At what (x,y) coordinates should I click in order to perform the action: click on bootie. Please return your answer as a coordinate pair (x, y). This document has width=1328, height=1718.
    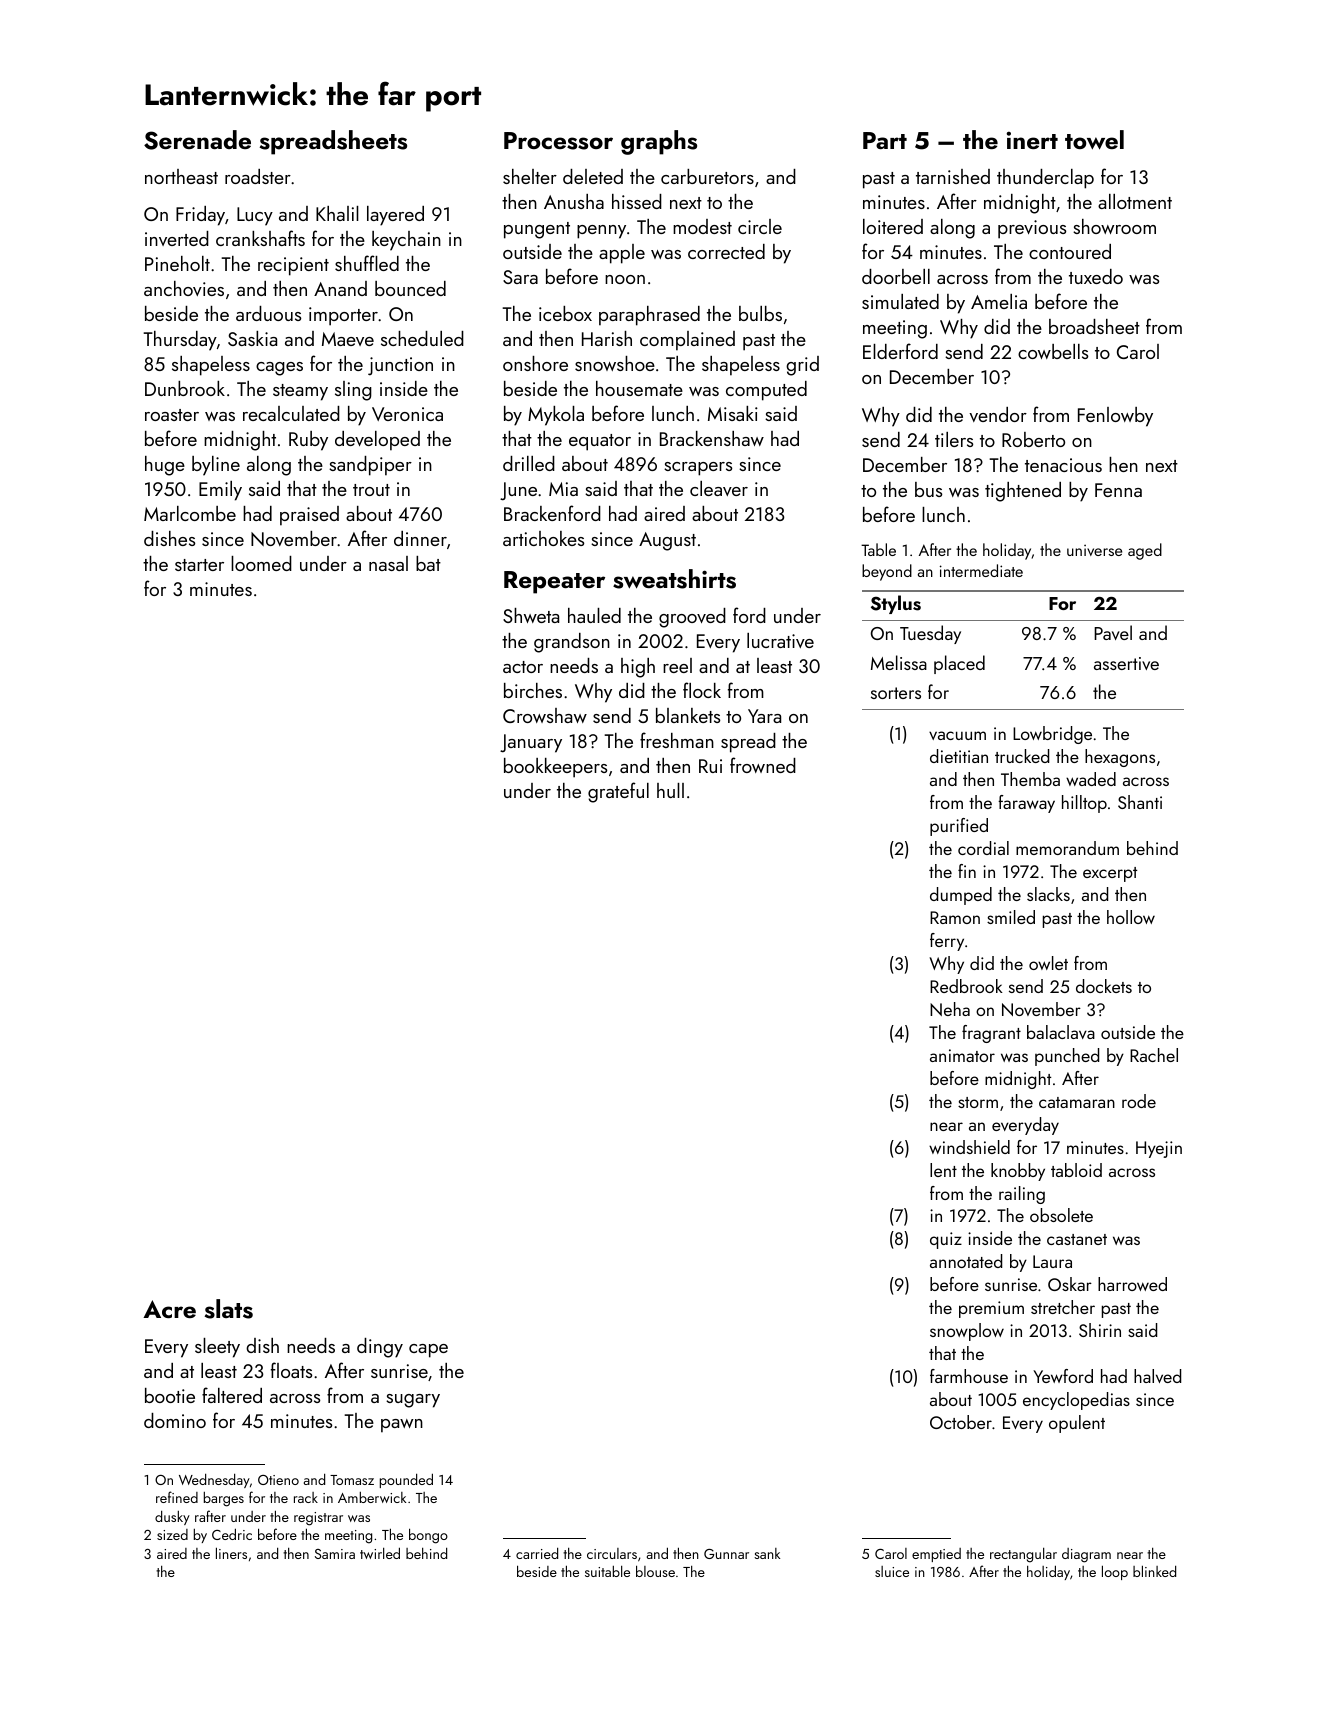
    Looking at the image, I should click on (170, 1395).
